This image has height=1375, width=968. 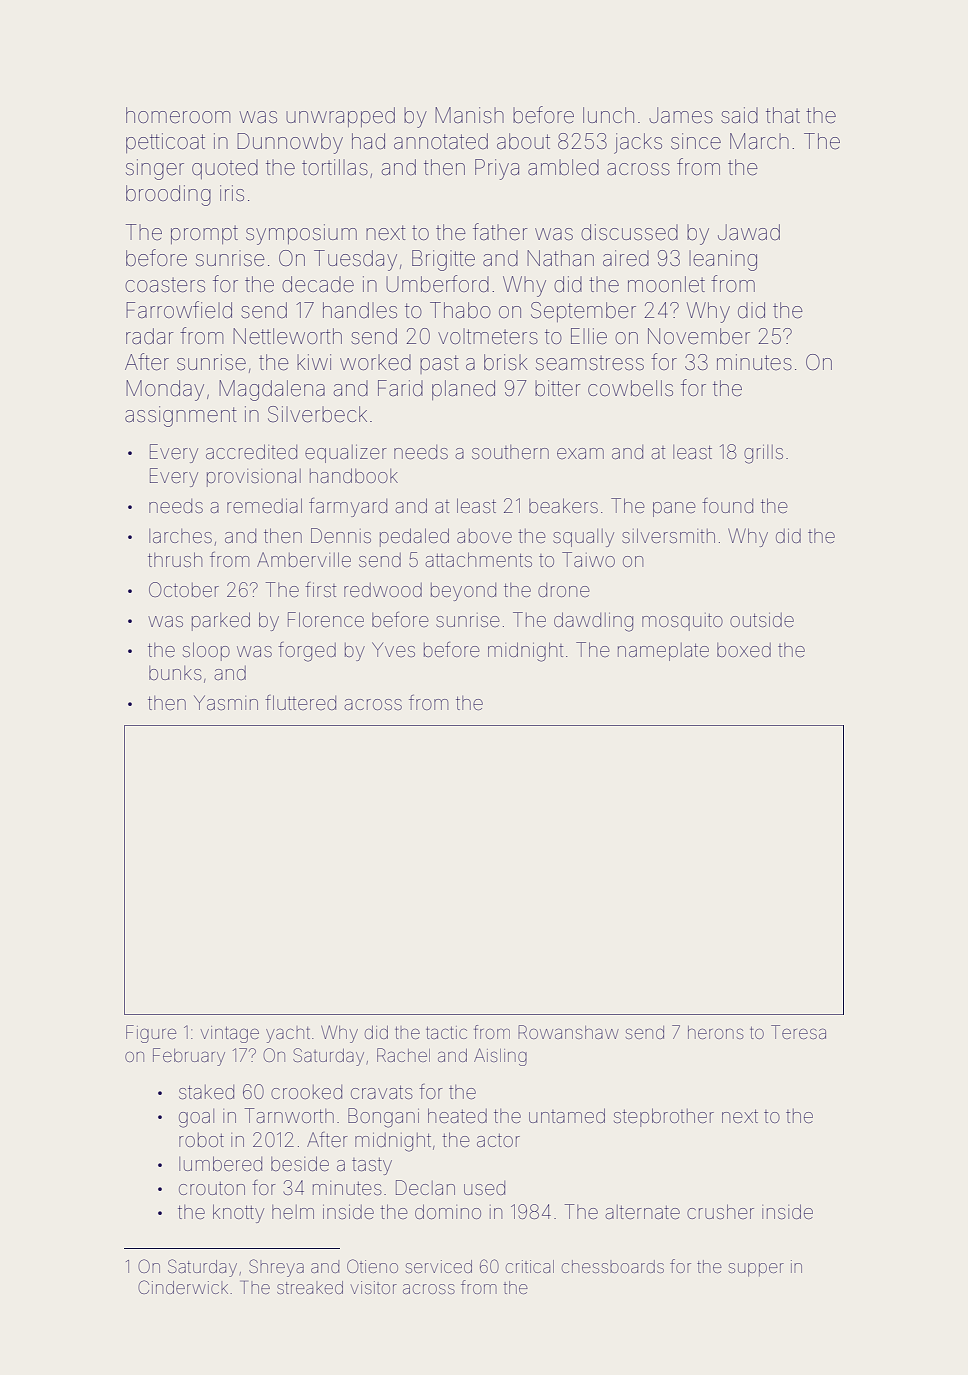 I want to click on herons, so click(x=716, y=1032).
